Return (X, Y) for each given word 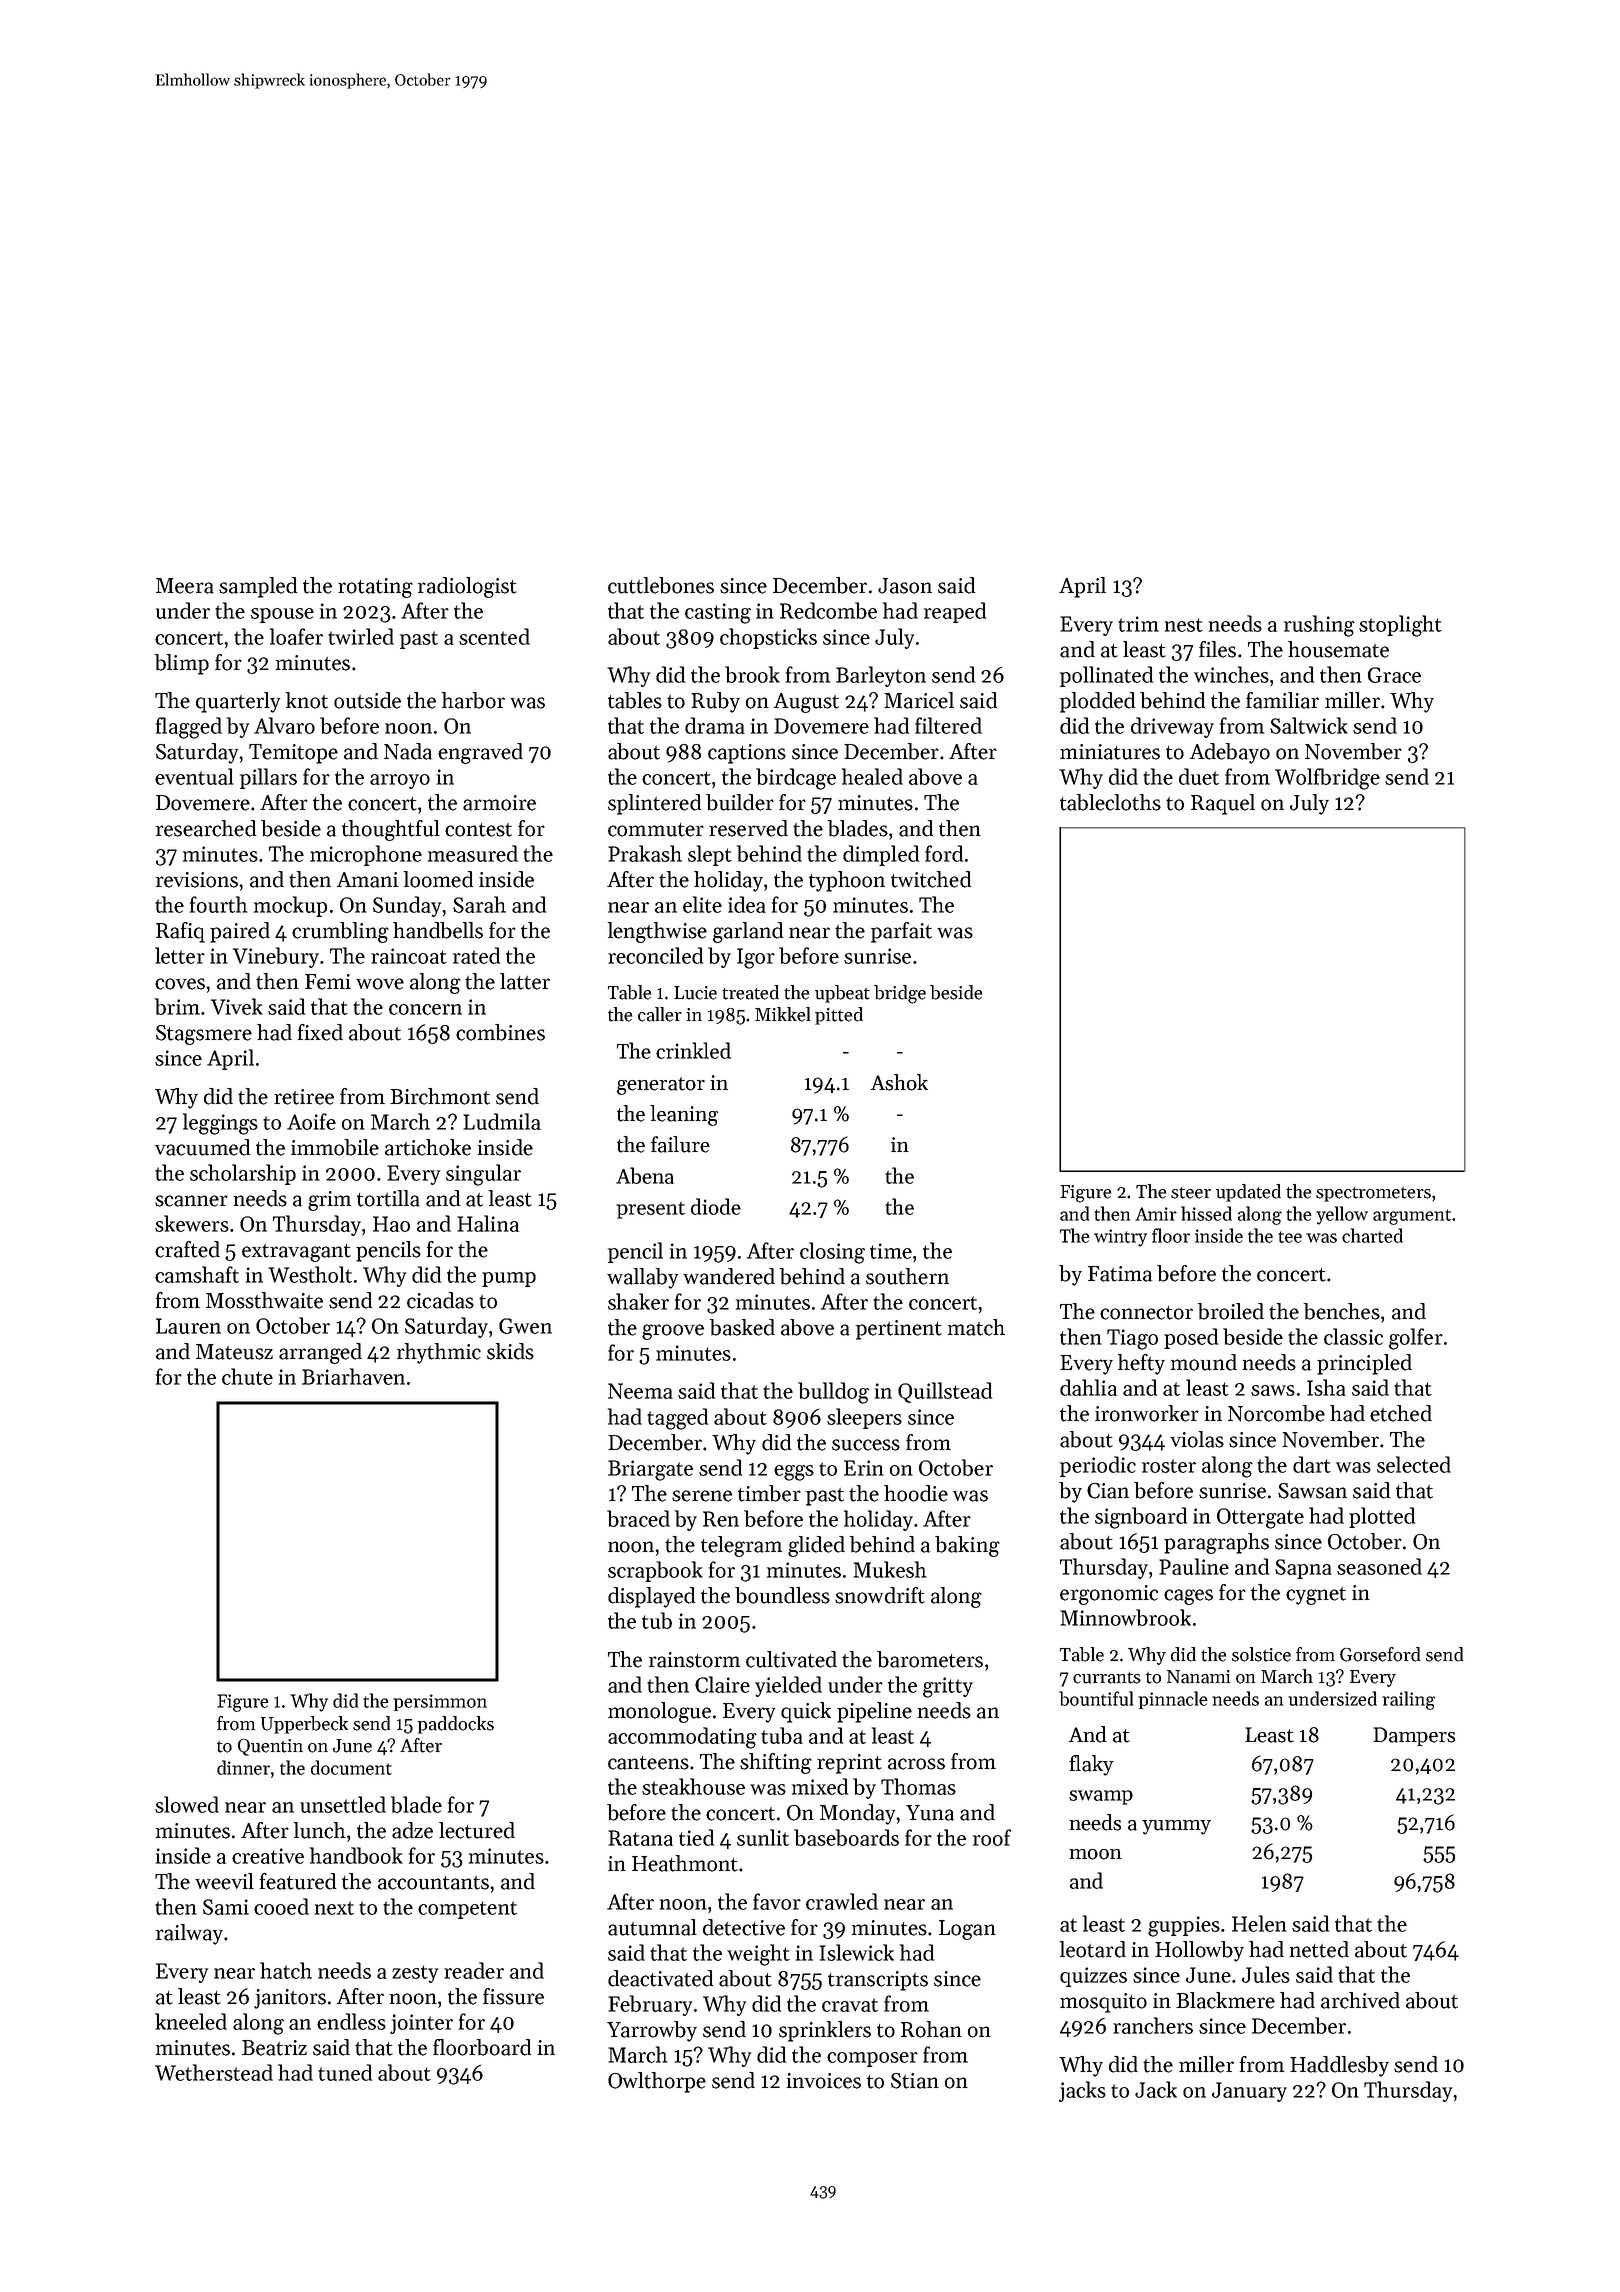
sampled (258, 587)
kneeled (191, 2021)
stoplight (1400, 626)
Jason (905, 586)
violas (1197, 1439)
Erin (864, 1468)
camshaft (197, 1274)
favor (777, 1901)
